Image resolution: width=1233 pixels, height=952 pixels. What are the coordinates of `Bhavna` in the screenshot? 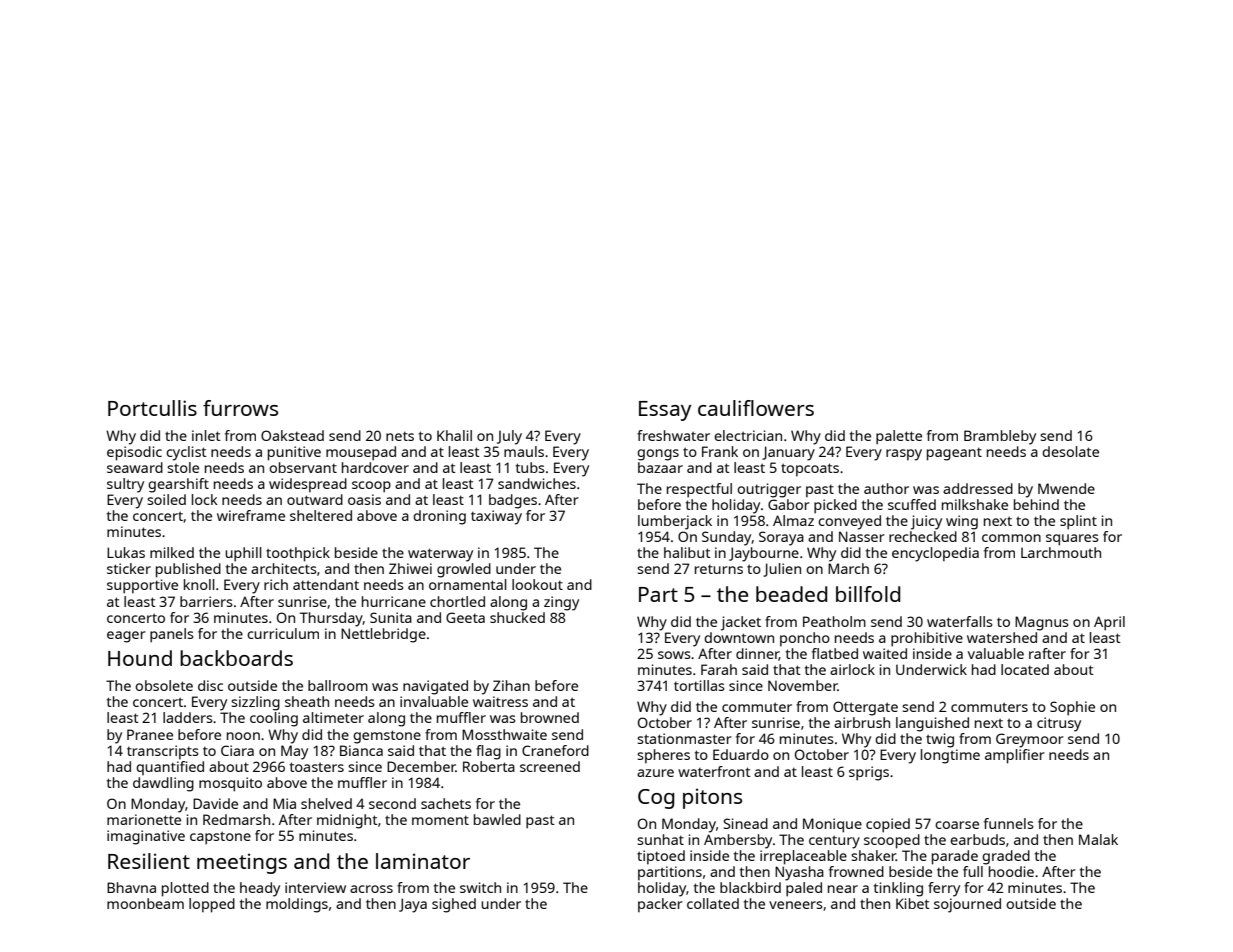 It's located at (131, 887).
